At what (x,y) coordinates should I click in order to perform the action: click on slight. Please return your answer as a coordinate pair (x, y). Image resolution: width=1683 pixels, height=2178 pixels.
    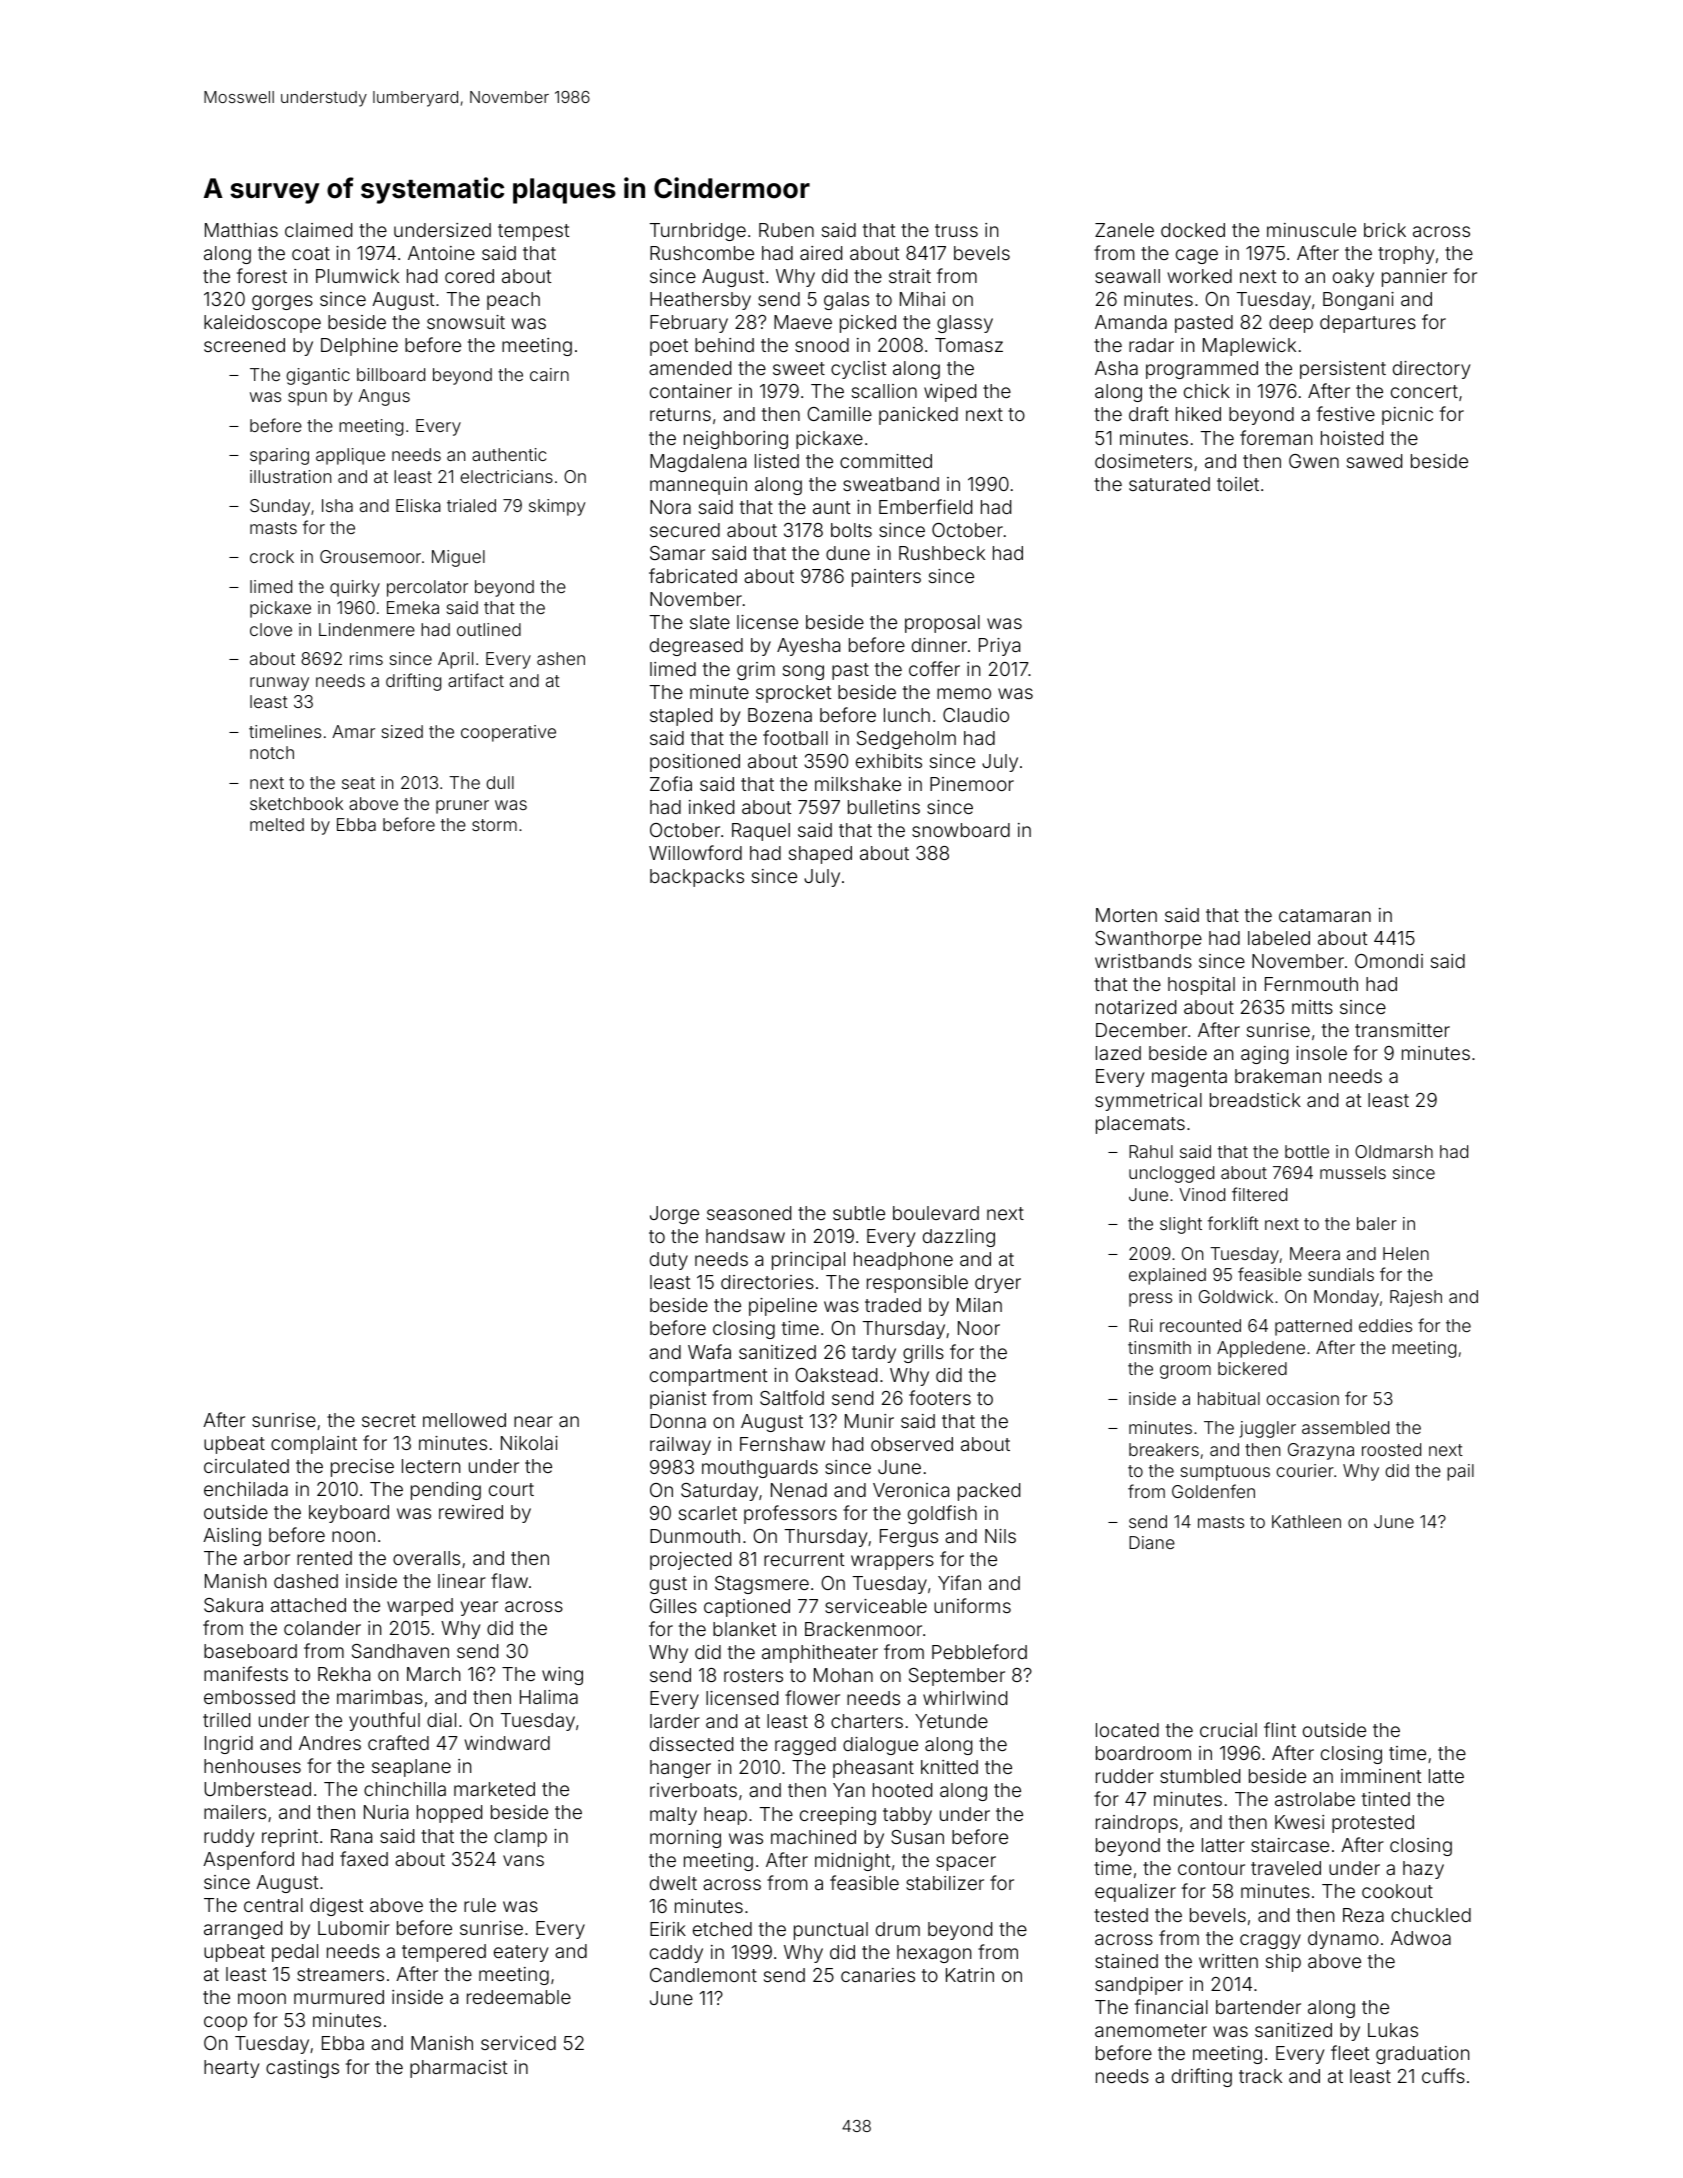
    Looking at the image, I should click on (1181, 1225).
